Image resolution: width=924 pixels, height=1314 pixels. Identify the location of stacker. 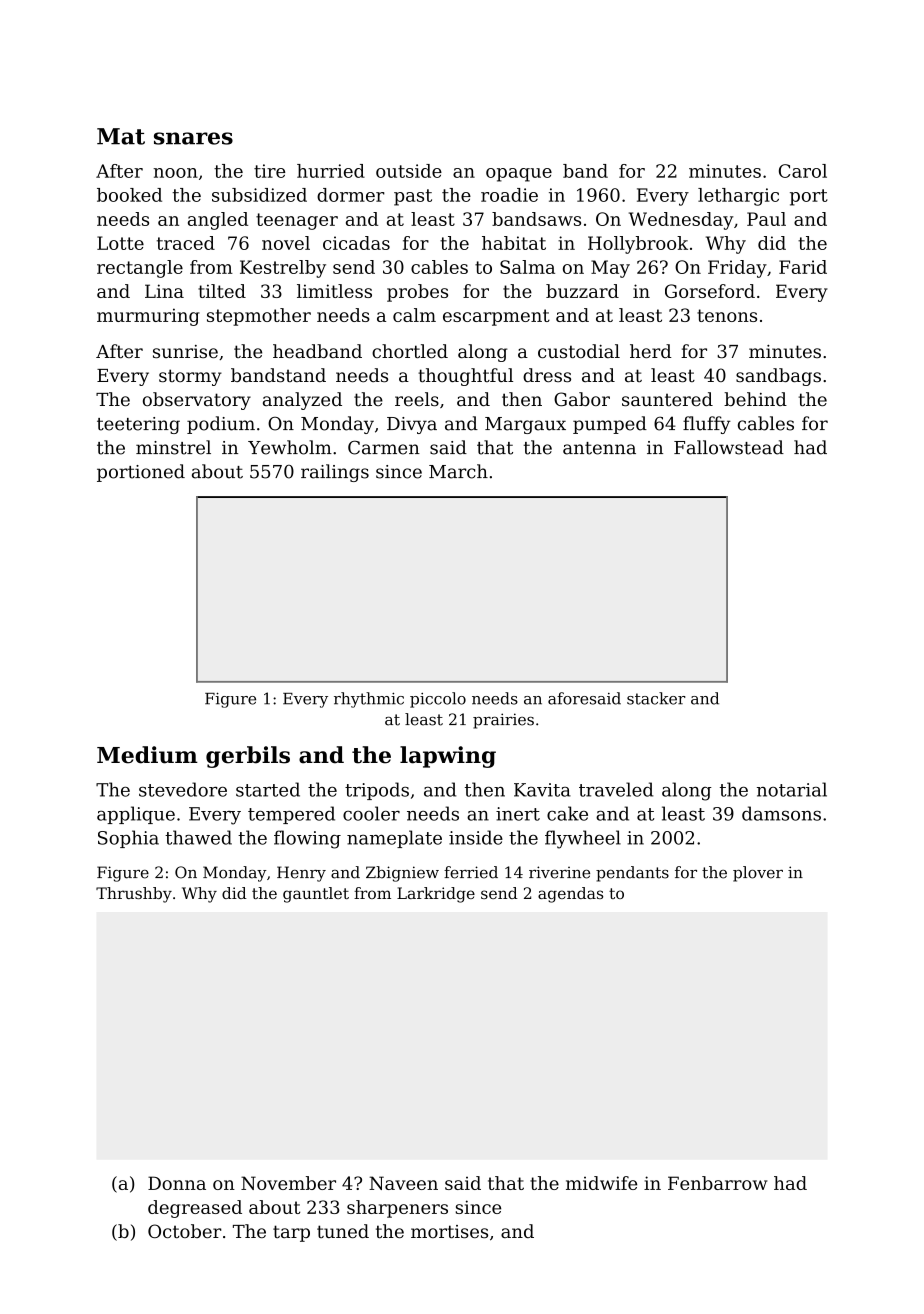
(656, 698).
